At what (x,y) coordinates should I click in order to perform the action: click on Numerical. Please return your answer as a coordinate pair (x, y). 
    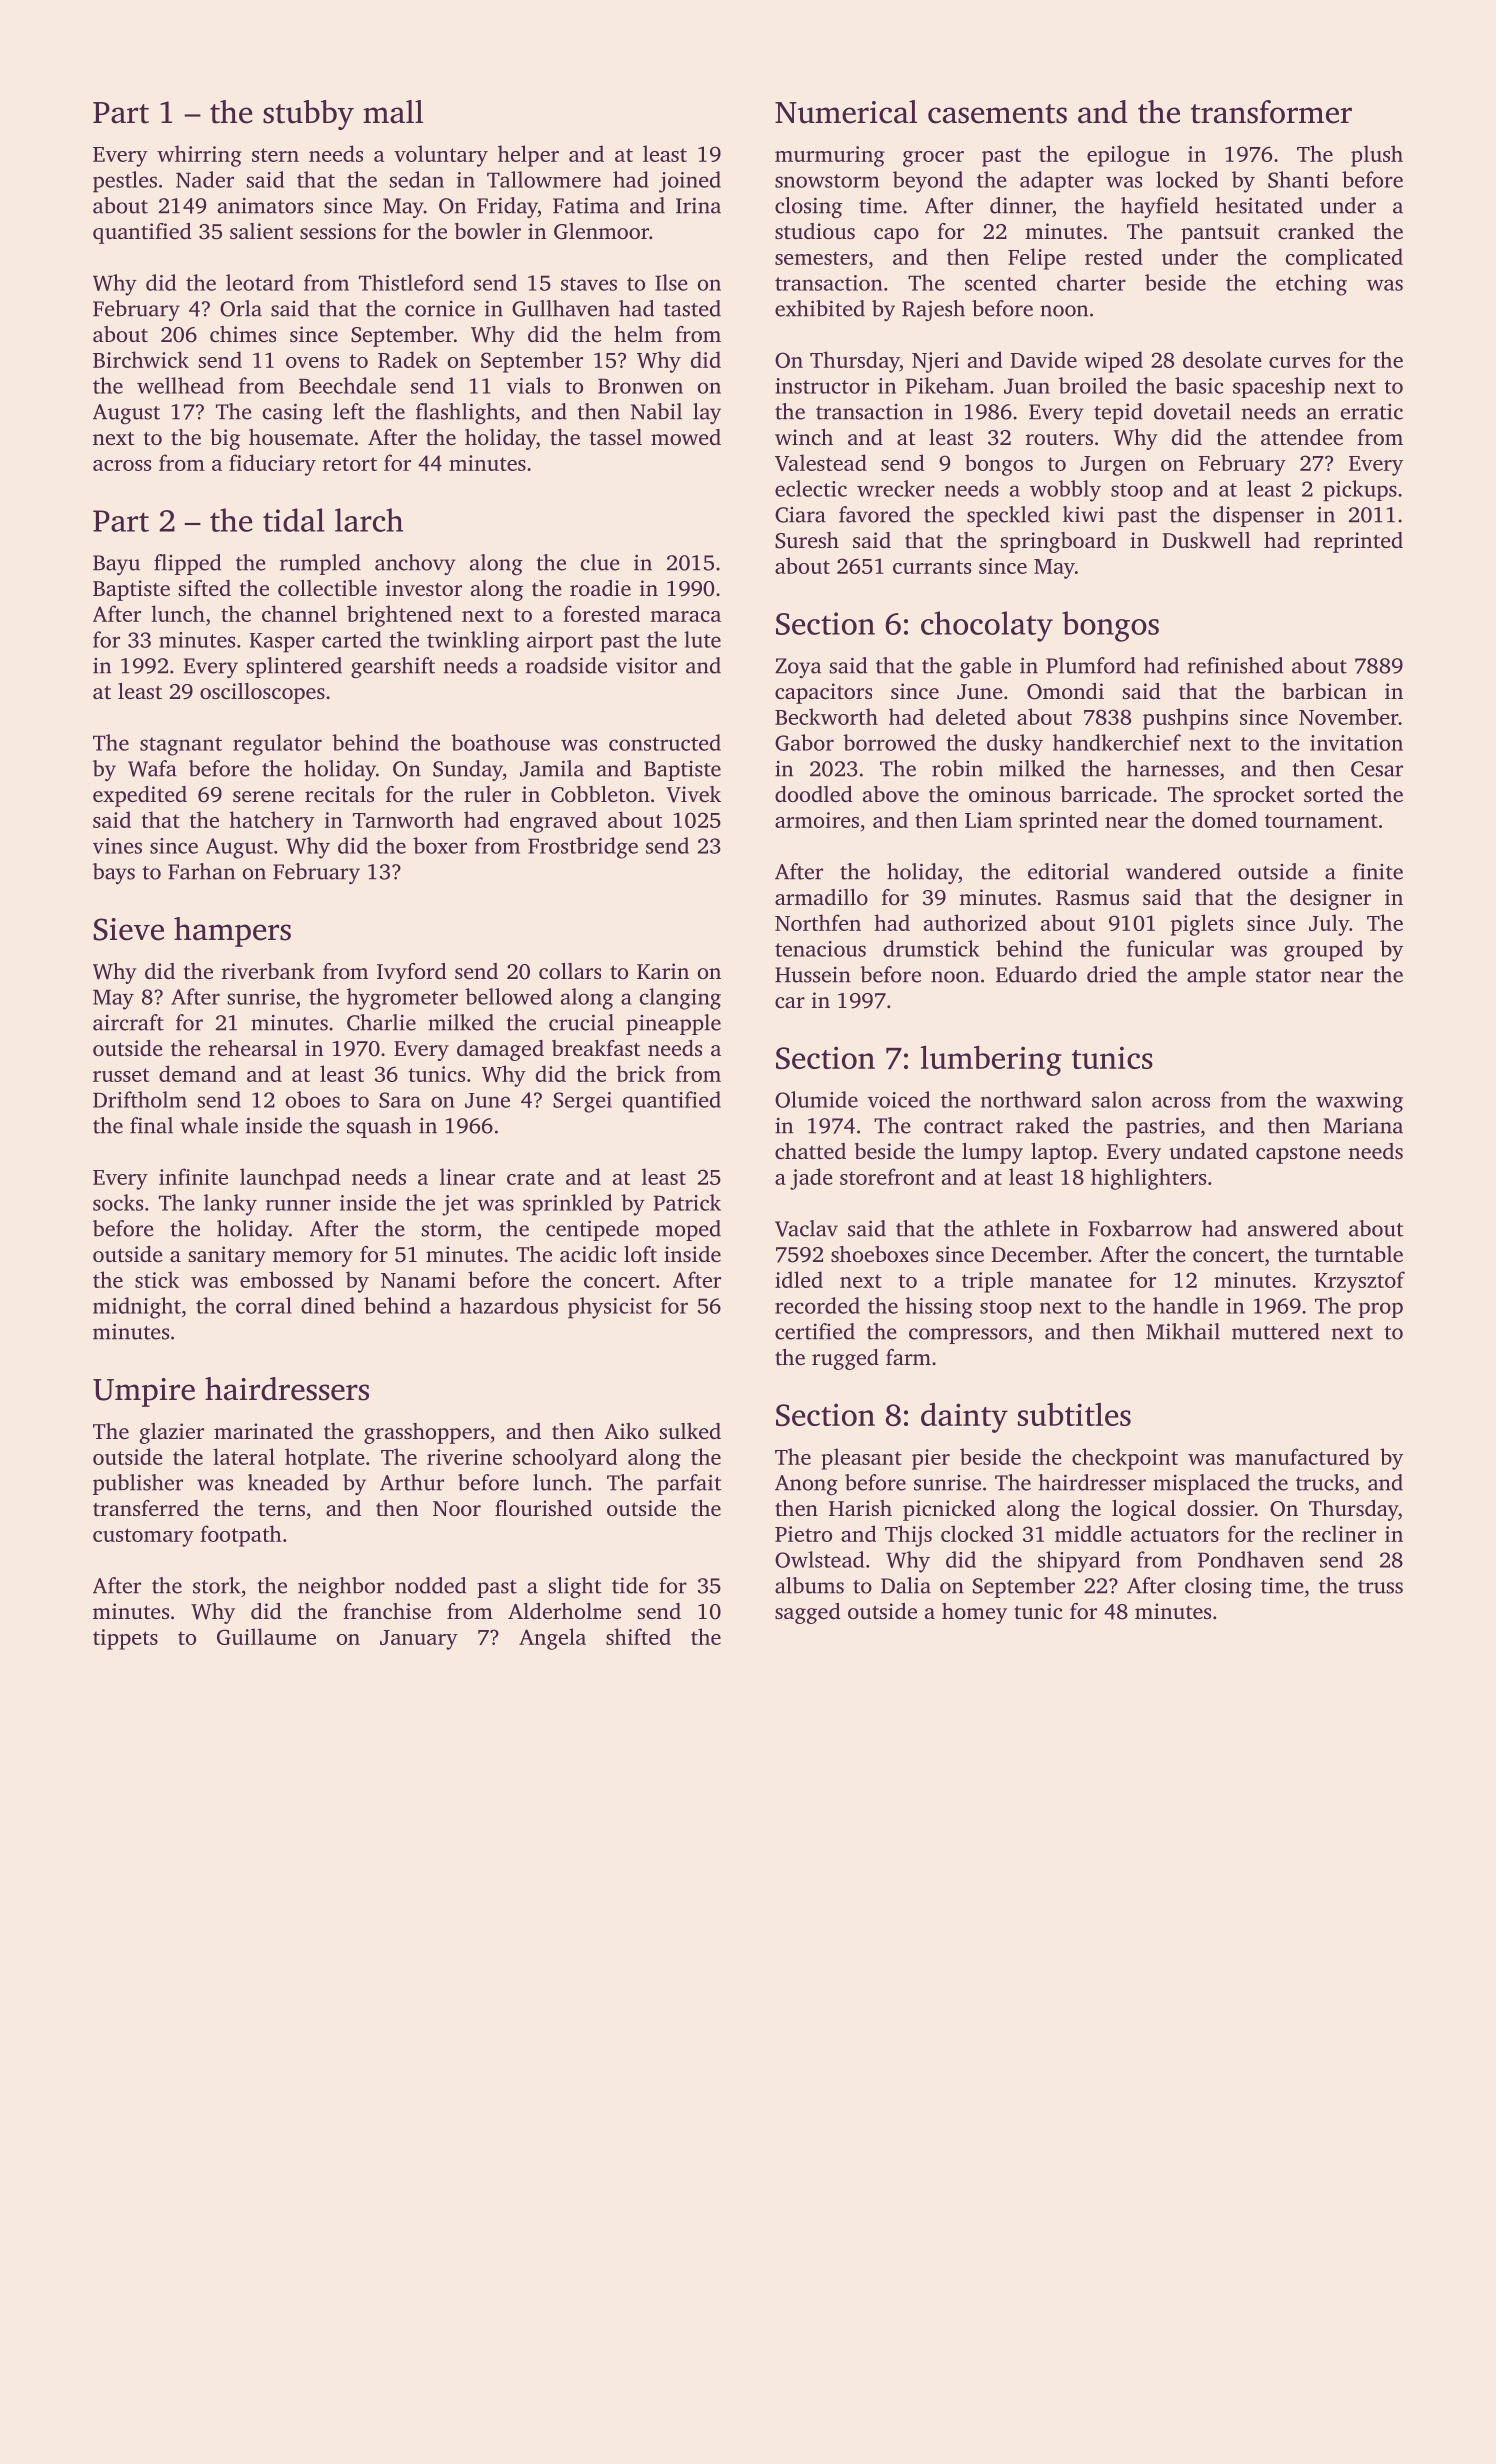
    Looking at the image, I should click on (846, 112).
